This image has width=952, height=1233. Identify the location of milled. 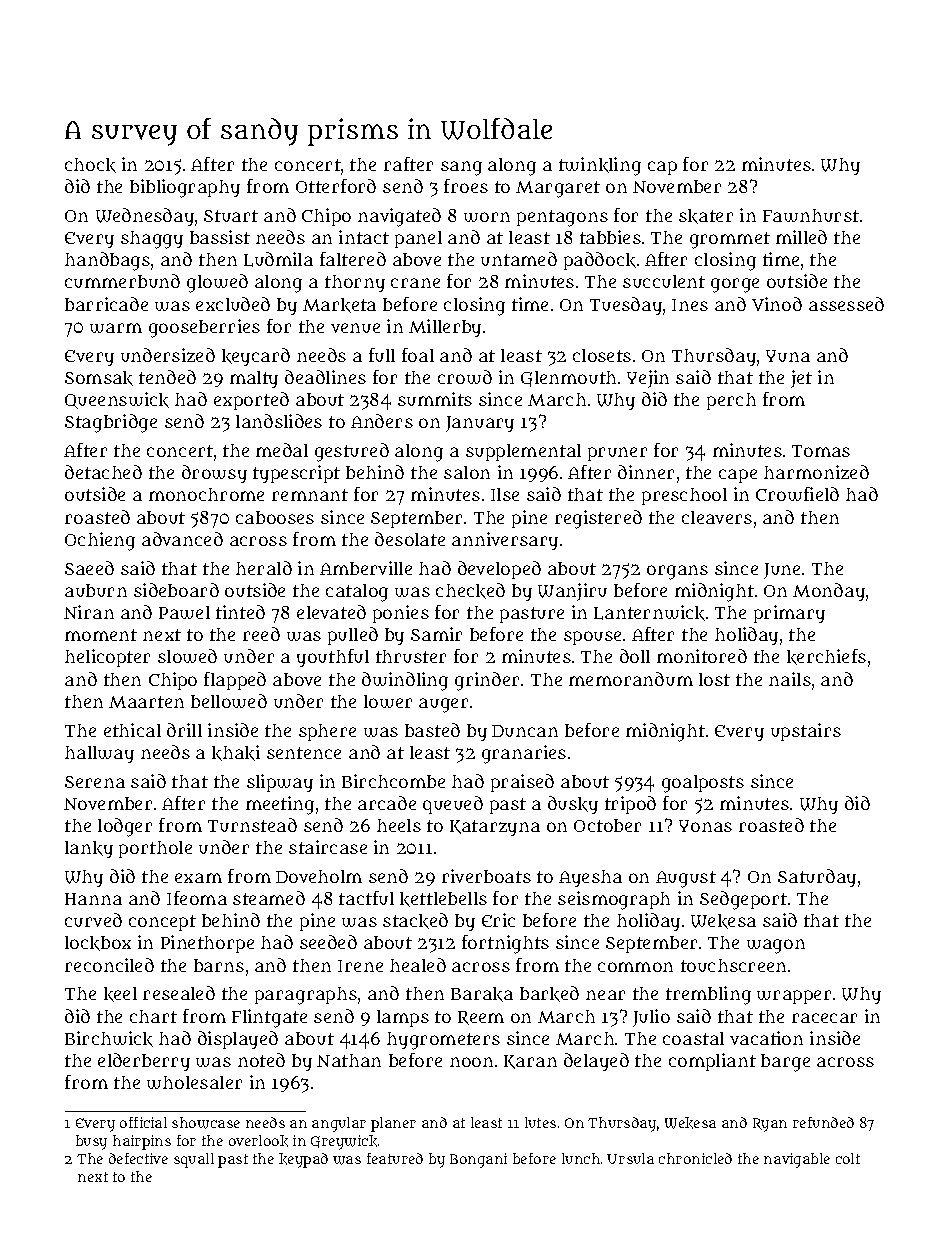
(801, 237).
